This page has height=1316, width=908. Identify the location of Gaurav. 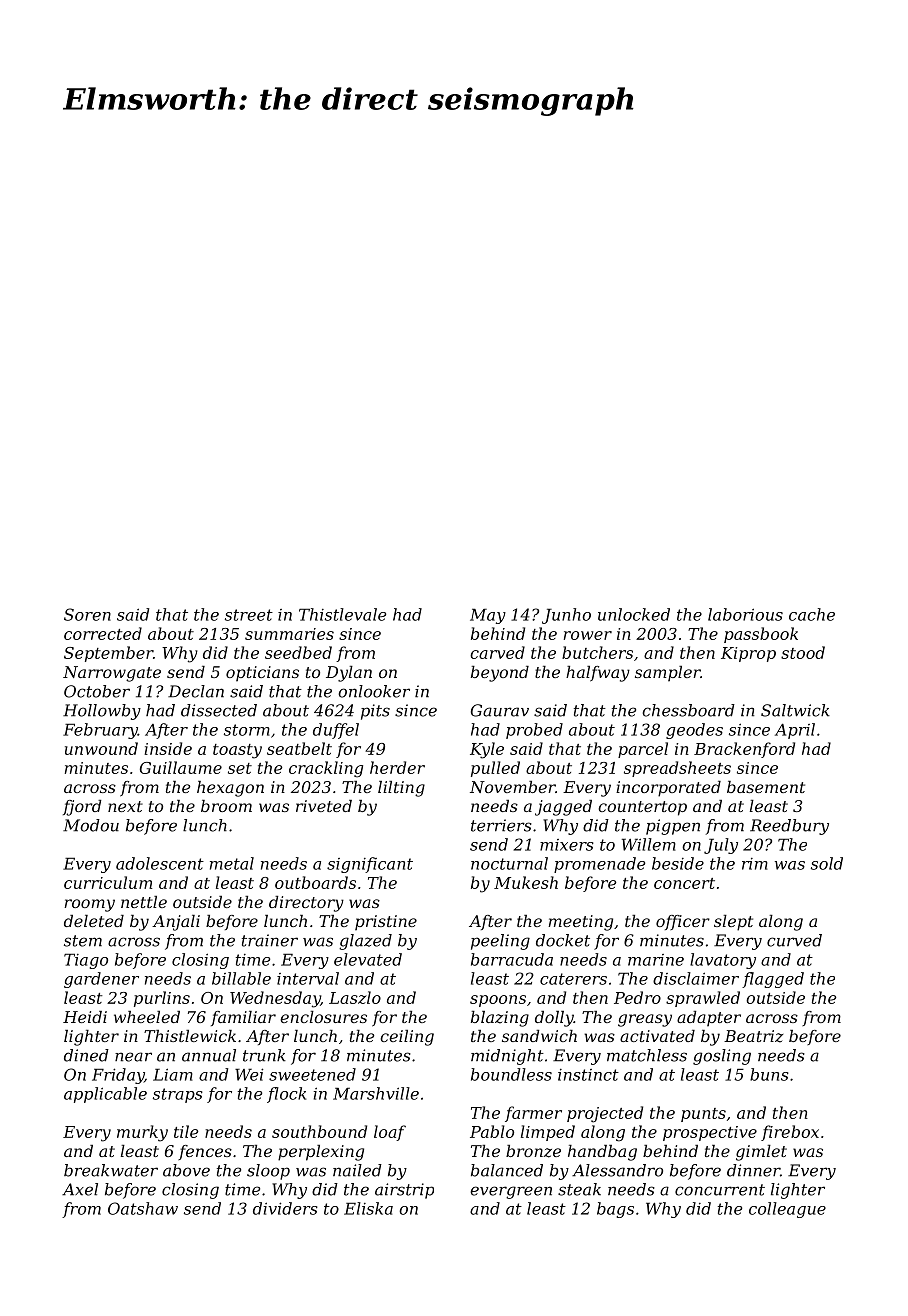
(500, 710).
